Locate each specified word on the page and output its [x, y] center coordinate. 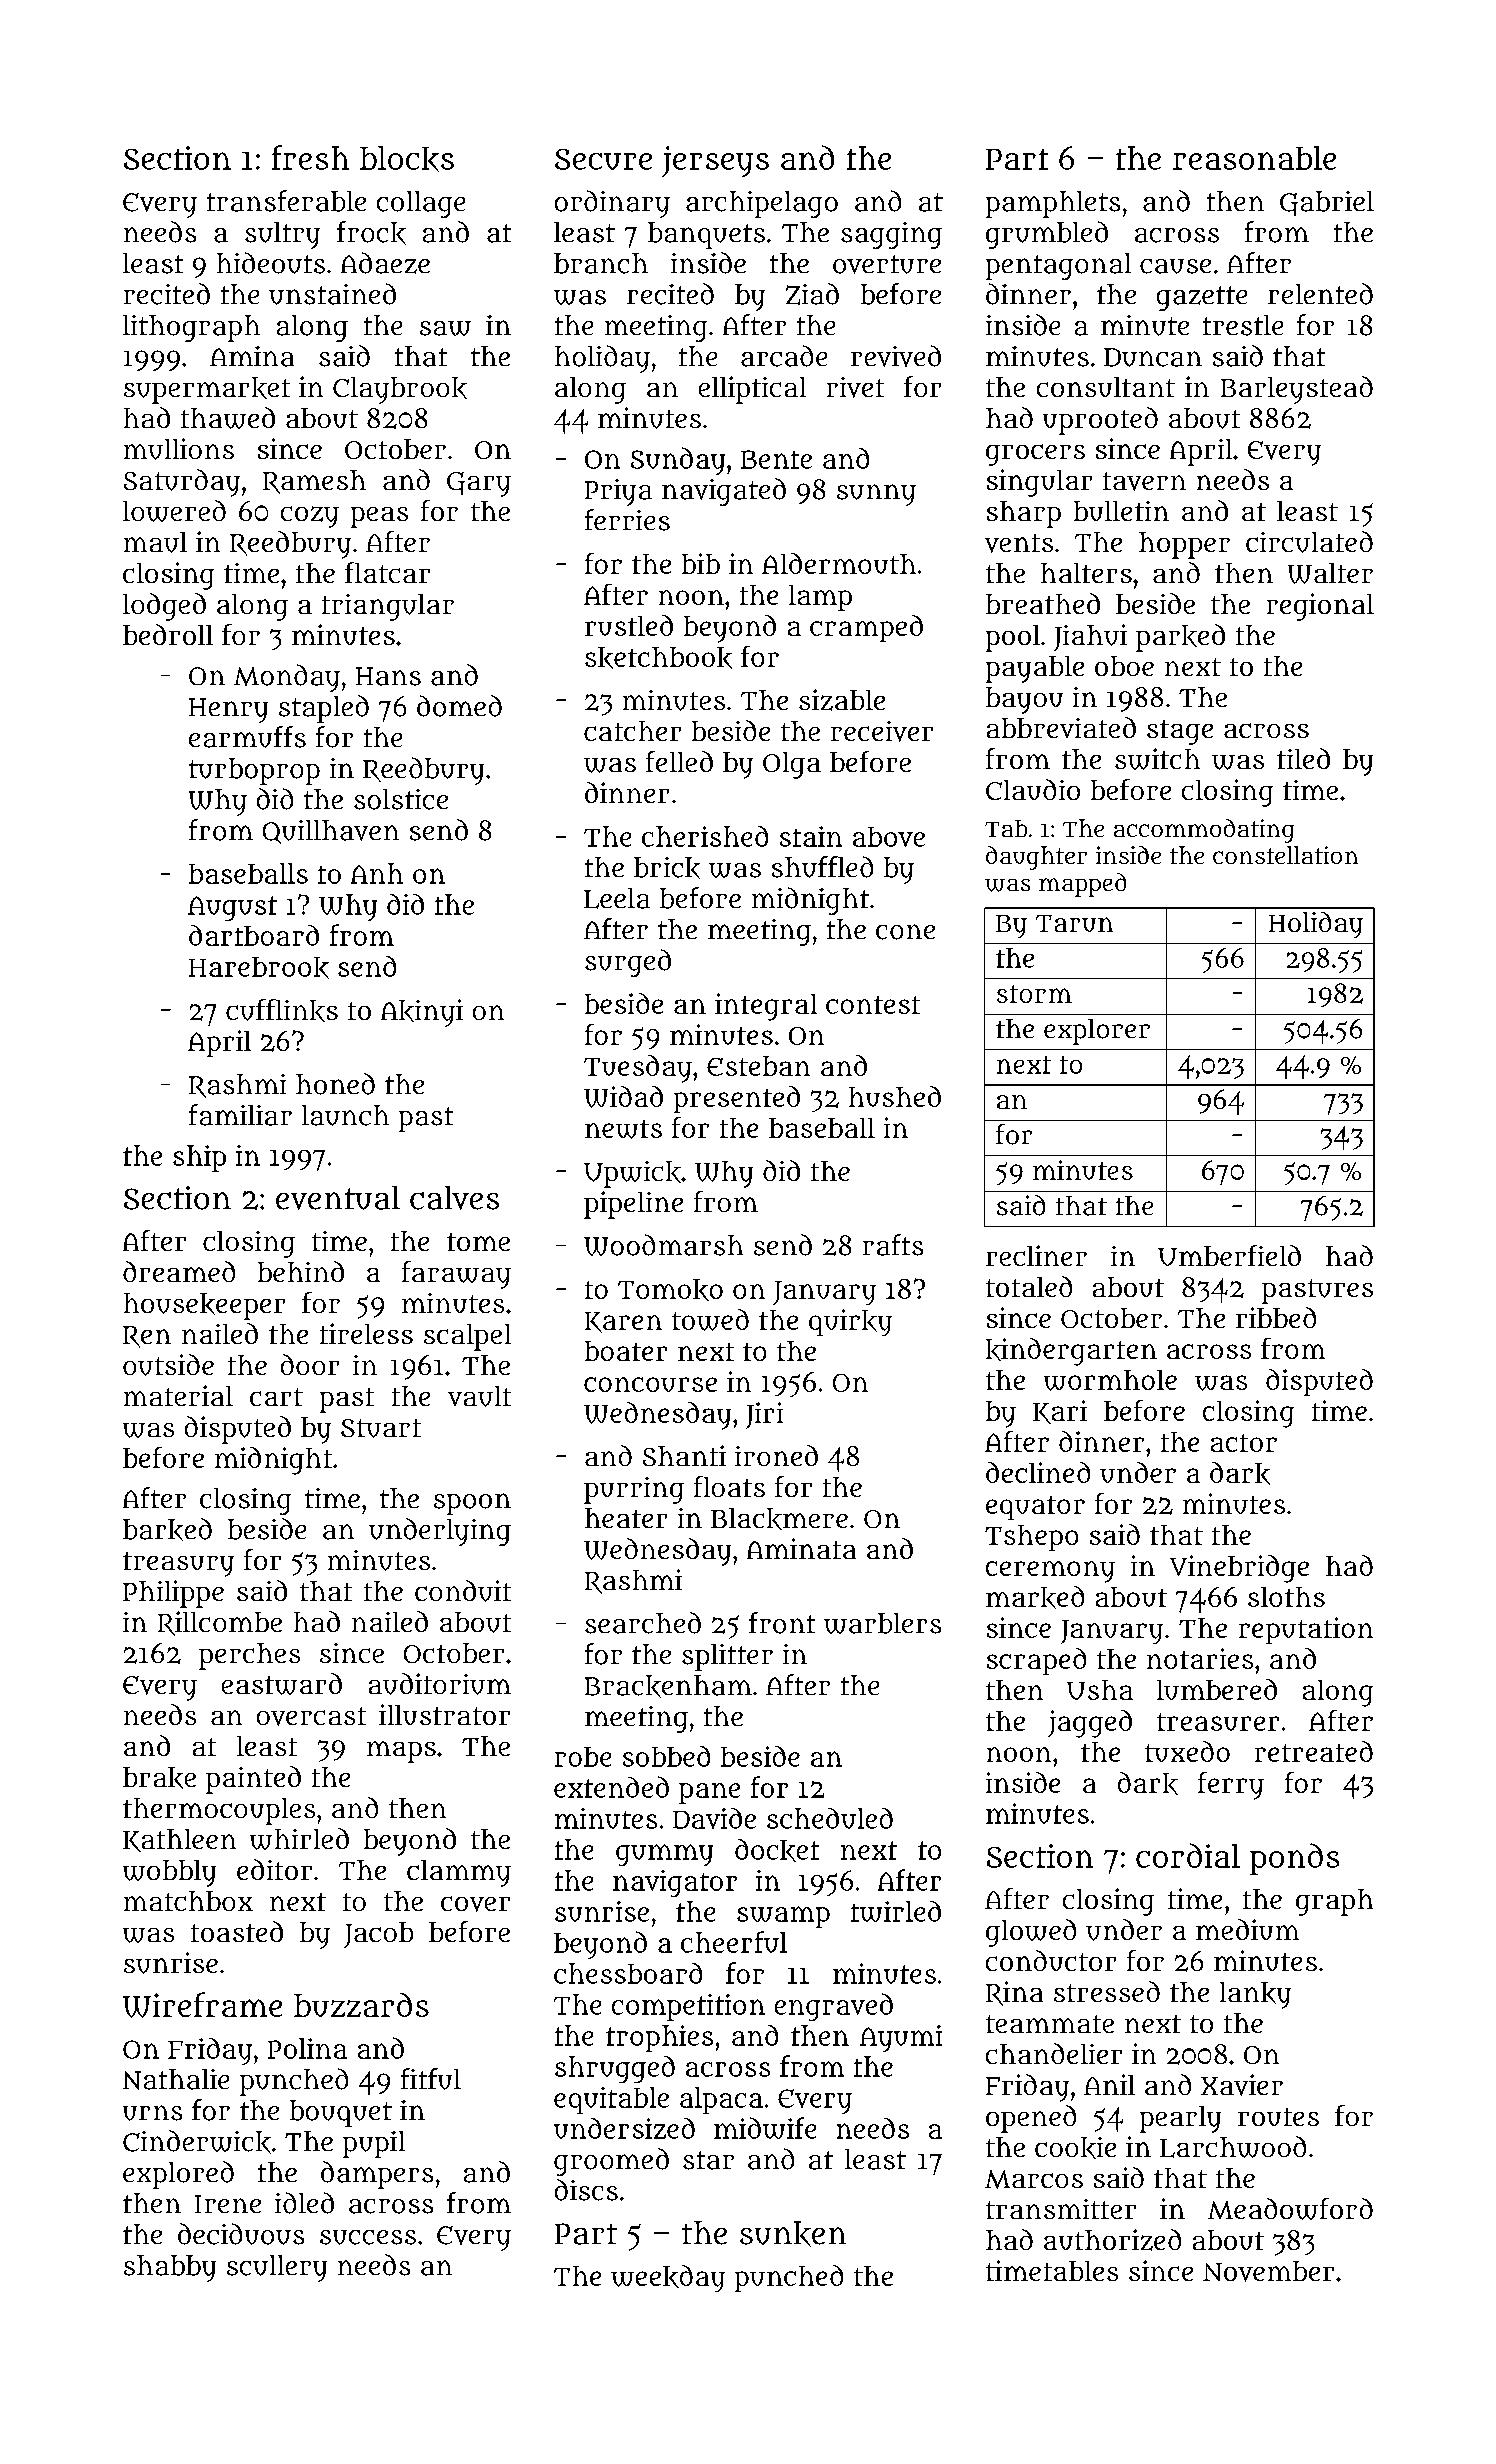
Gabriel [1327, 203]
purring [634, 1490]
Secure [603, 159]
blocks [407, 159]
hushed [895, 1096]
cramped [866, 628]
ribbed [1276, 1317]
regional [1320, 607]
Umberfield [1229, 1255]
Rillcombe [220, 1623]
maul [155, 542]
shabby [170, 2268]
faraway [456, 1275]
